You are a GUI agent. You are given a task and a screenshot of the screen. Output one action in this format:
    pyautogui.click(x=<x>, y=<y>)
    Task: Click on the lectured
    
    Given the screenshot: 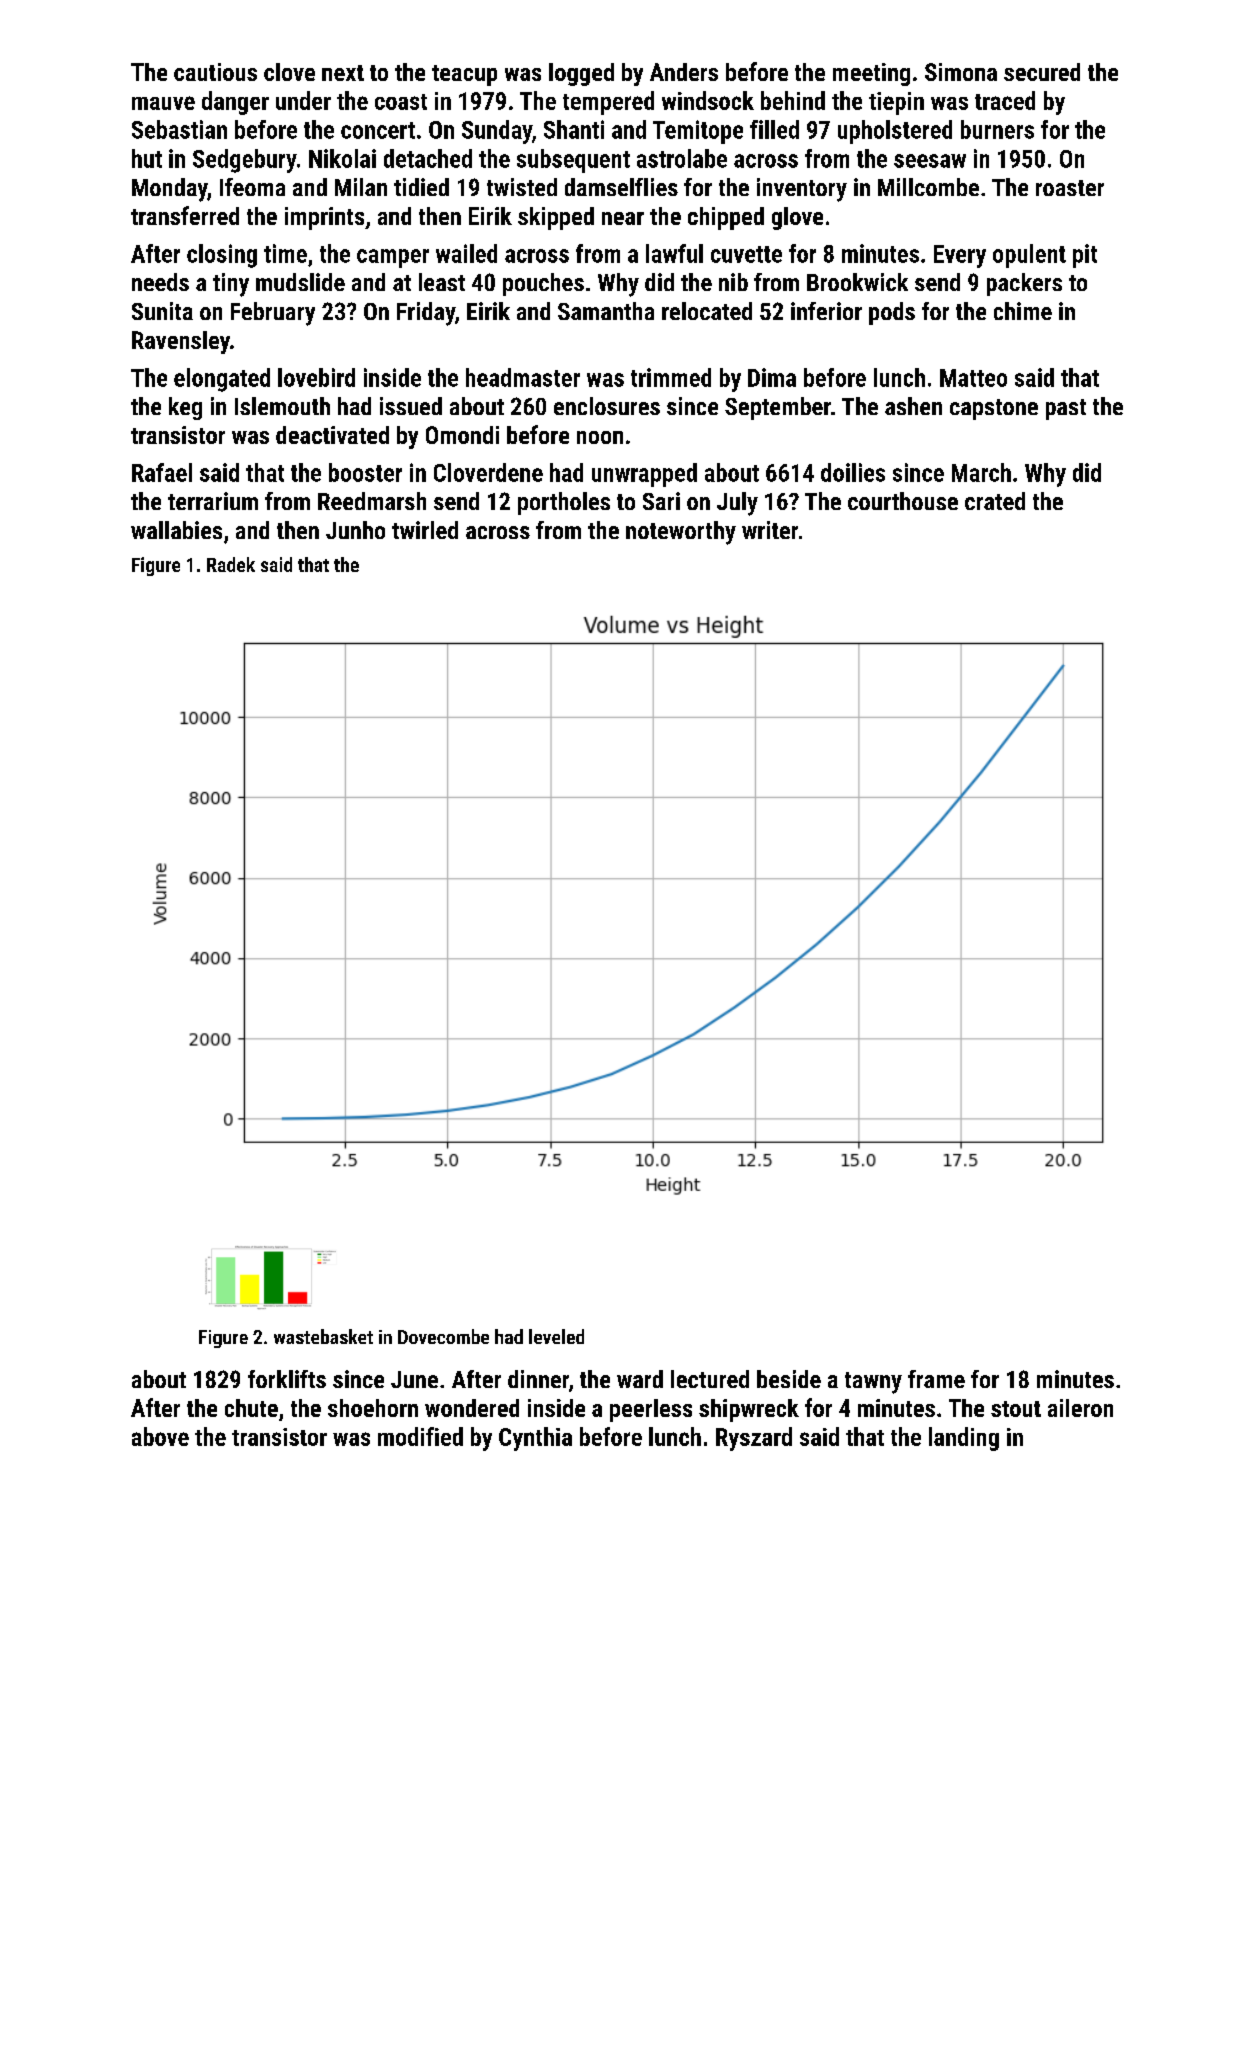 What is the action you would take?
    pyautogui.click(x=710, y=1379)
